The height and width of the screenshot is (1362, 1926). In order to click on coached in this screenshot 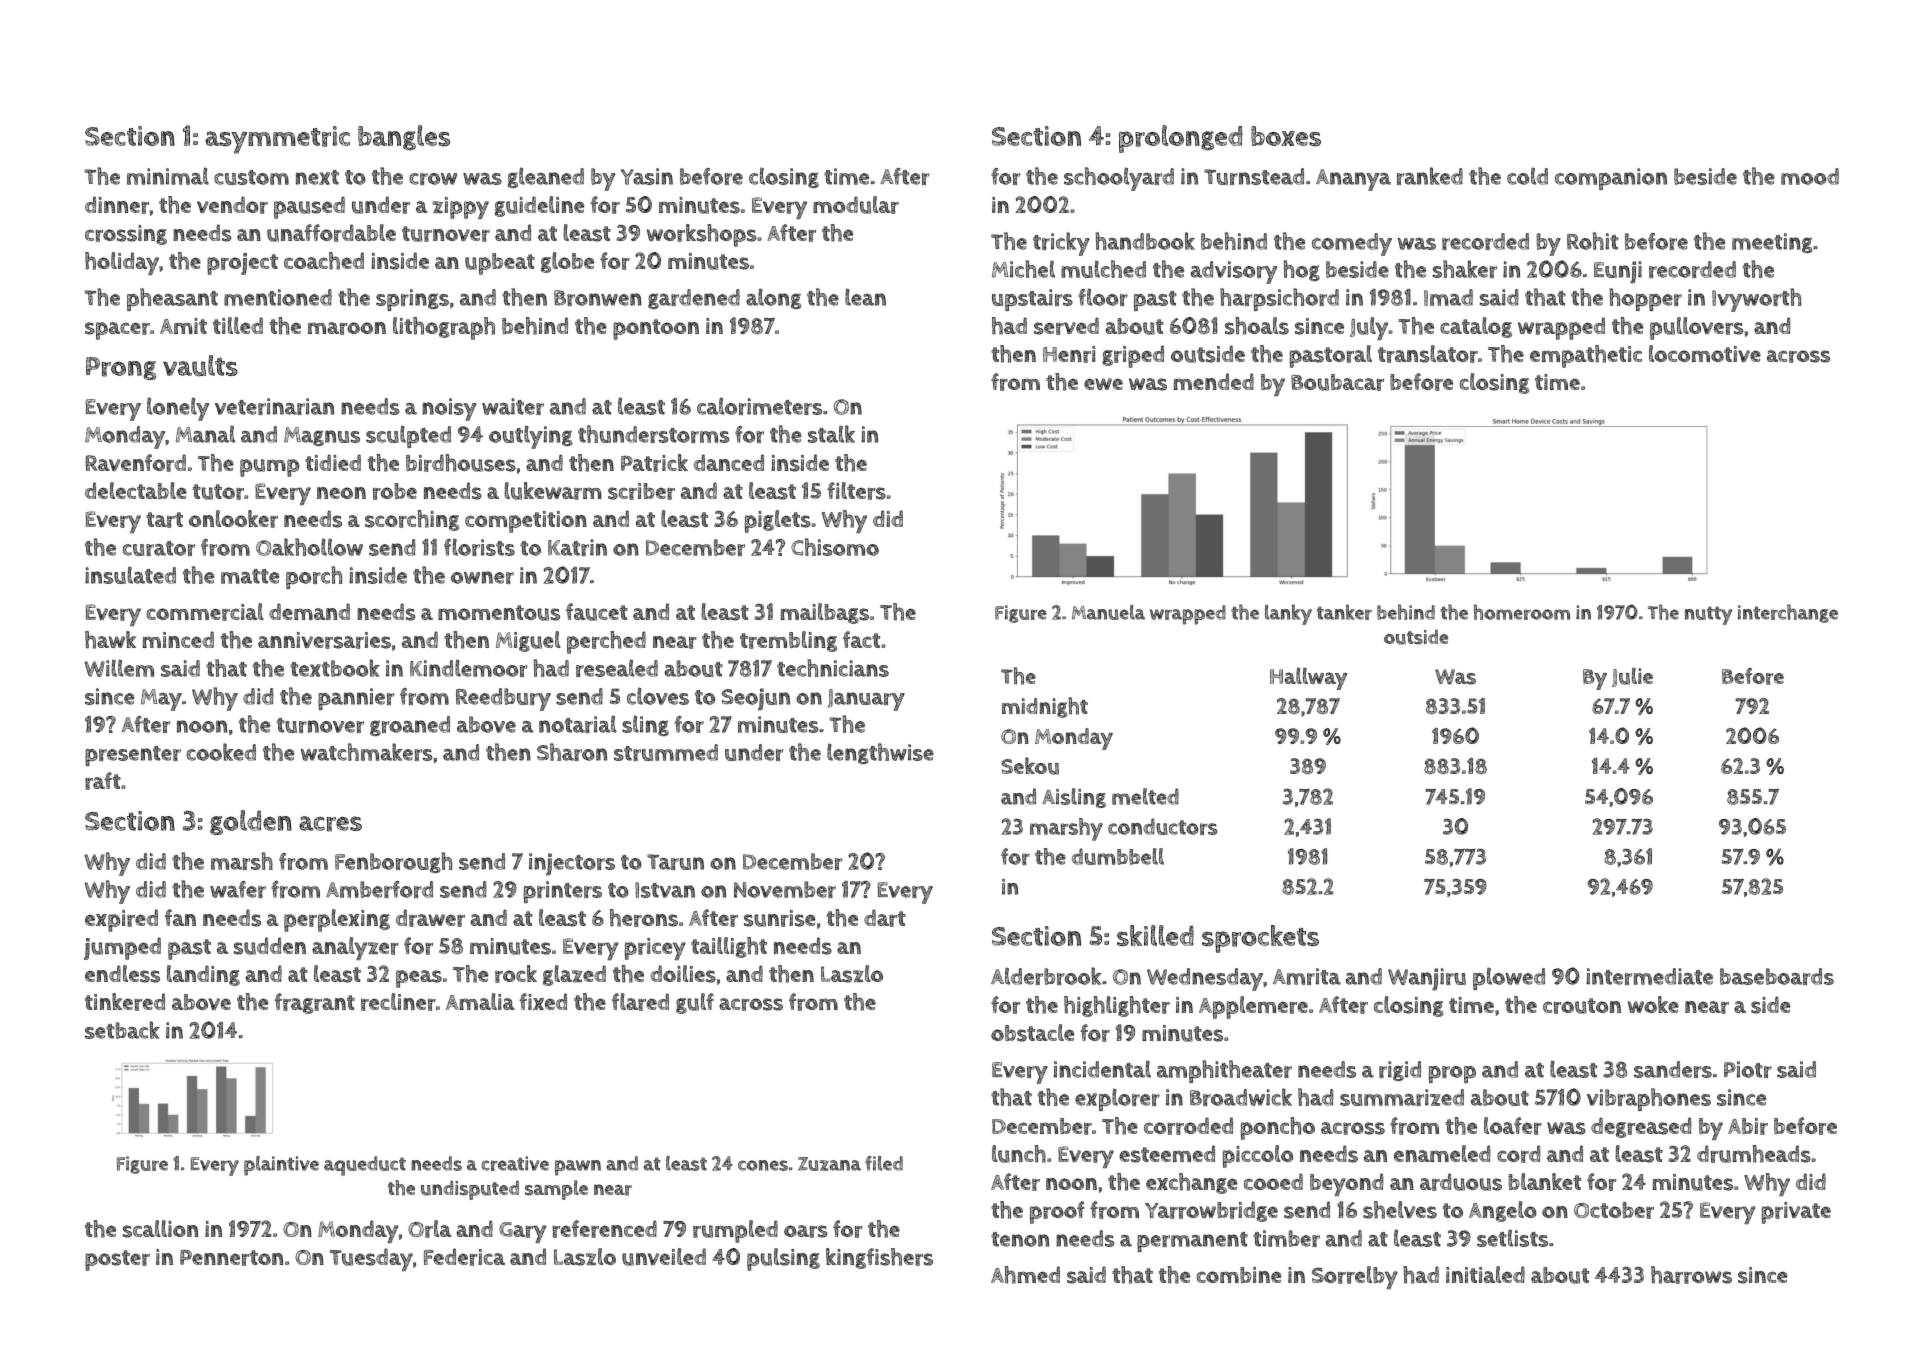, I will do `click(324, 261)`.
